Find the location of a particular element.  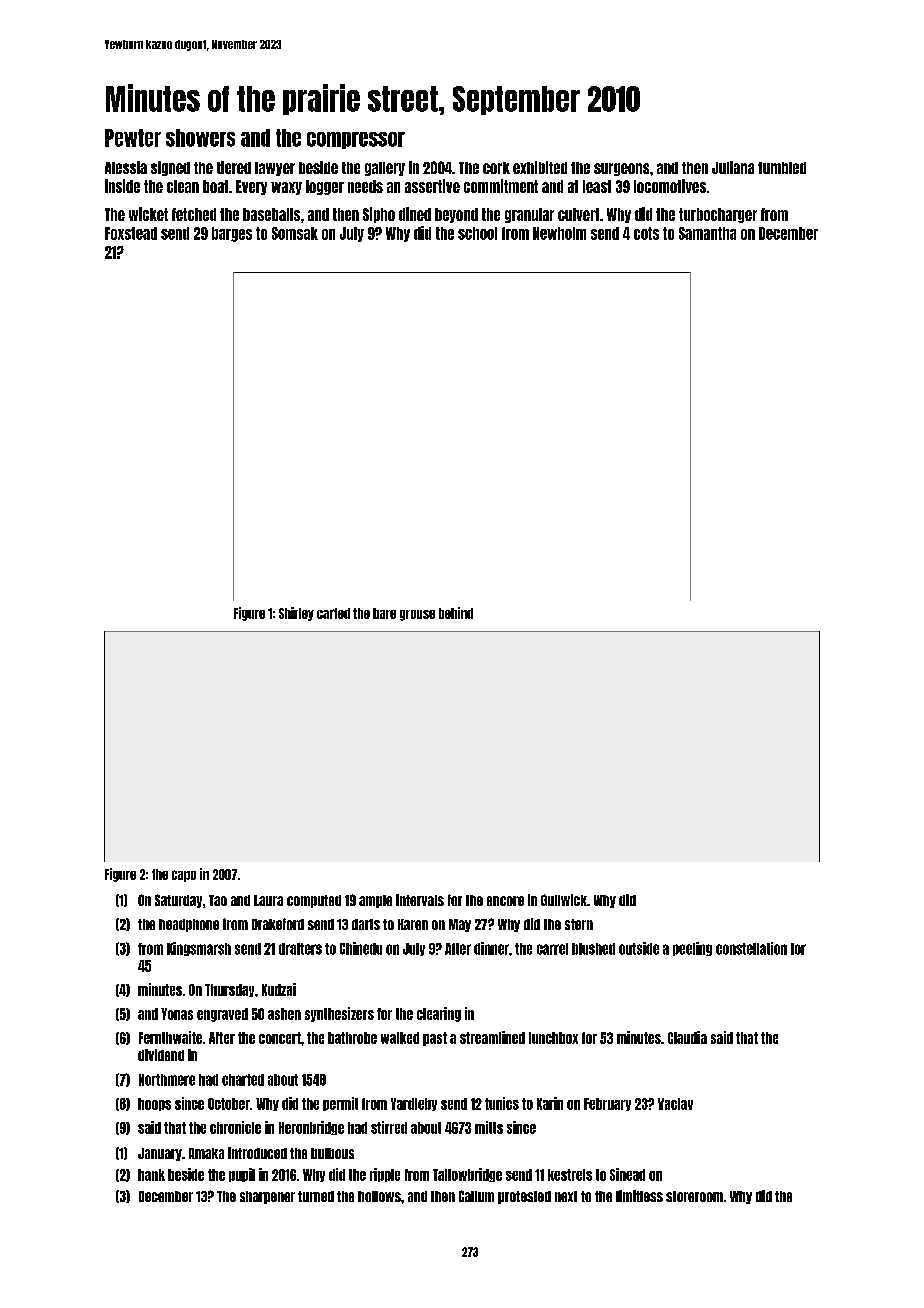

capo is located at coordinates (184, 876).
